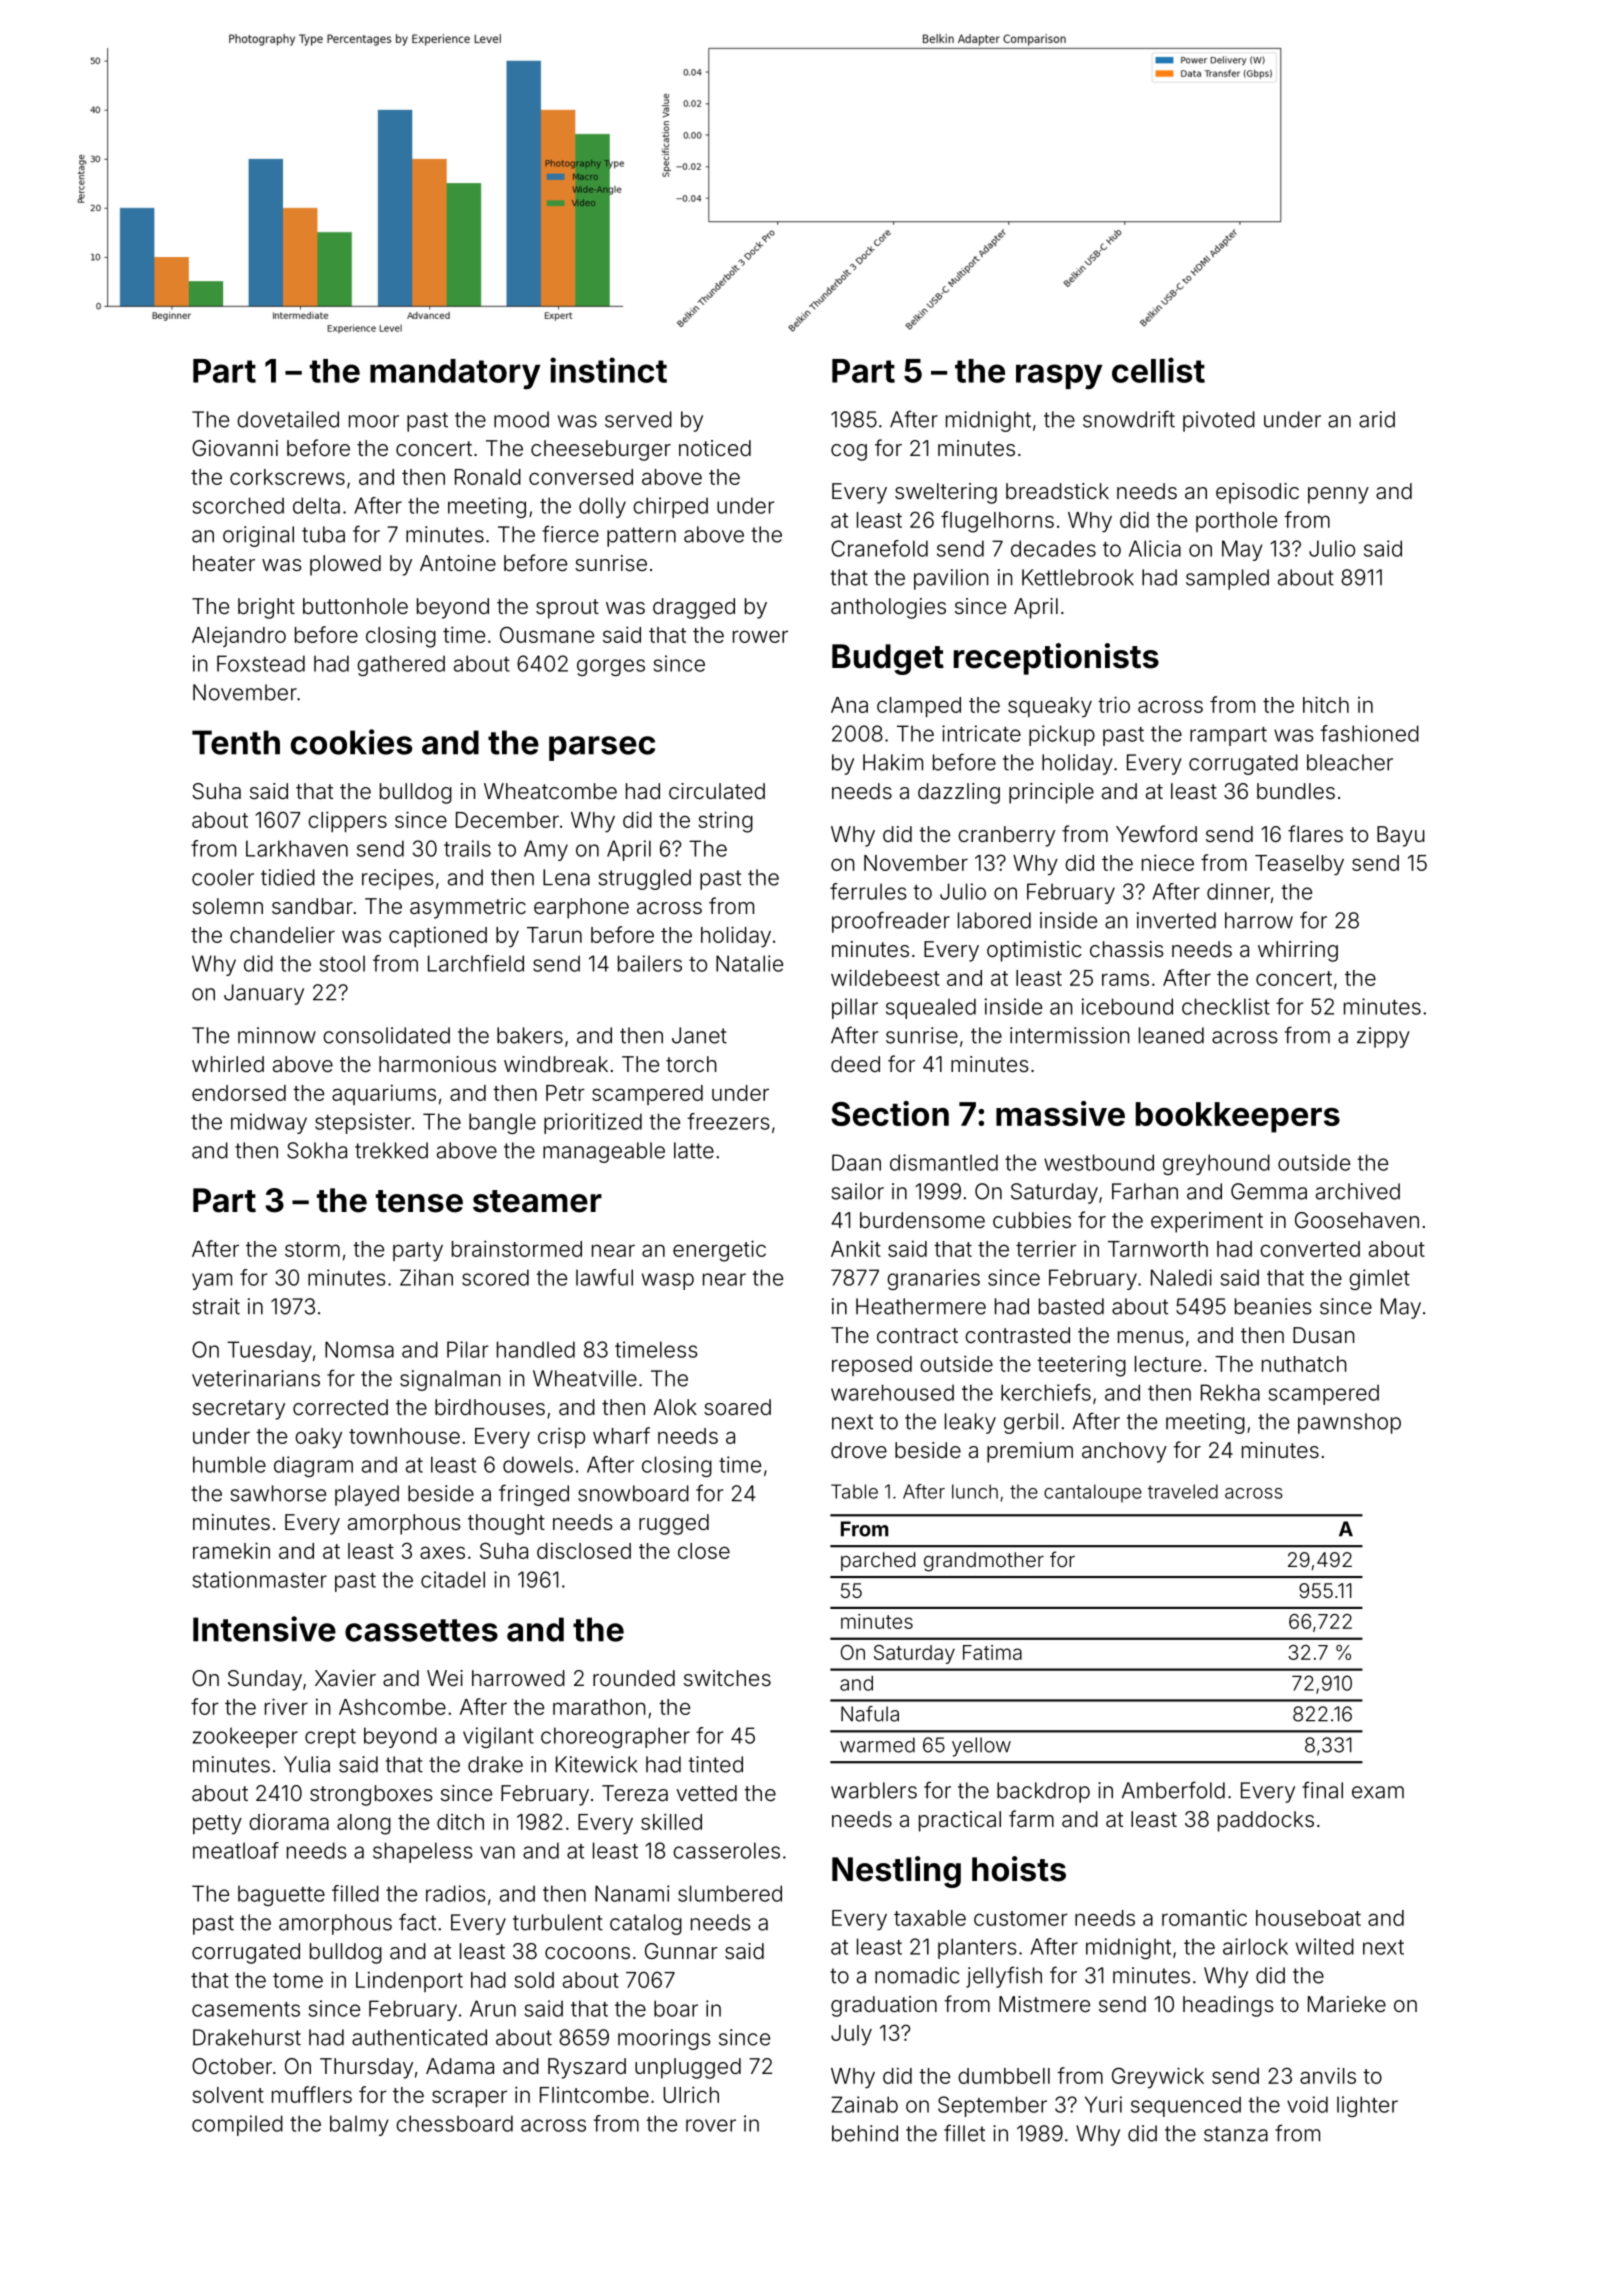  Describe the element at coordinates (288, 419) in the page. I see `dovetailed` at that location.
